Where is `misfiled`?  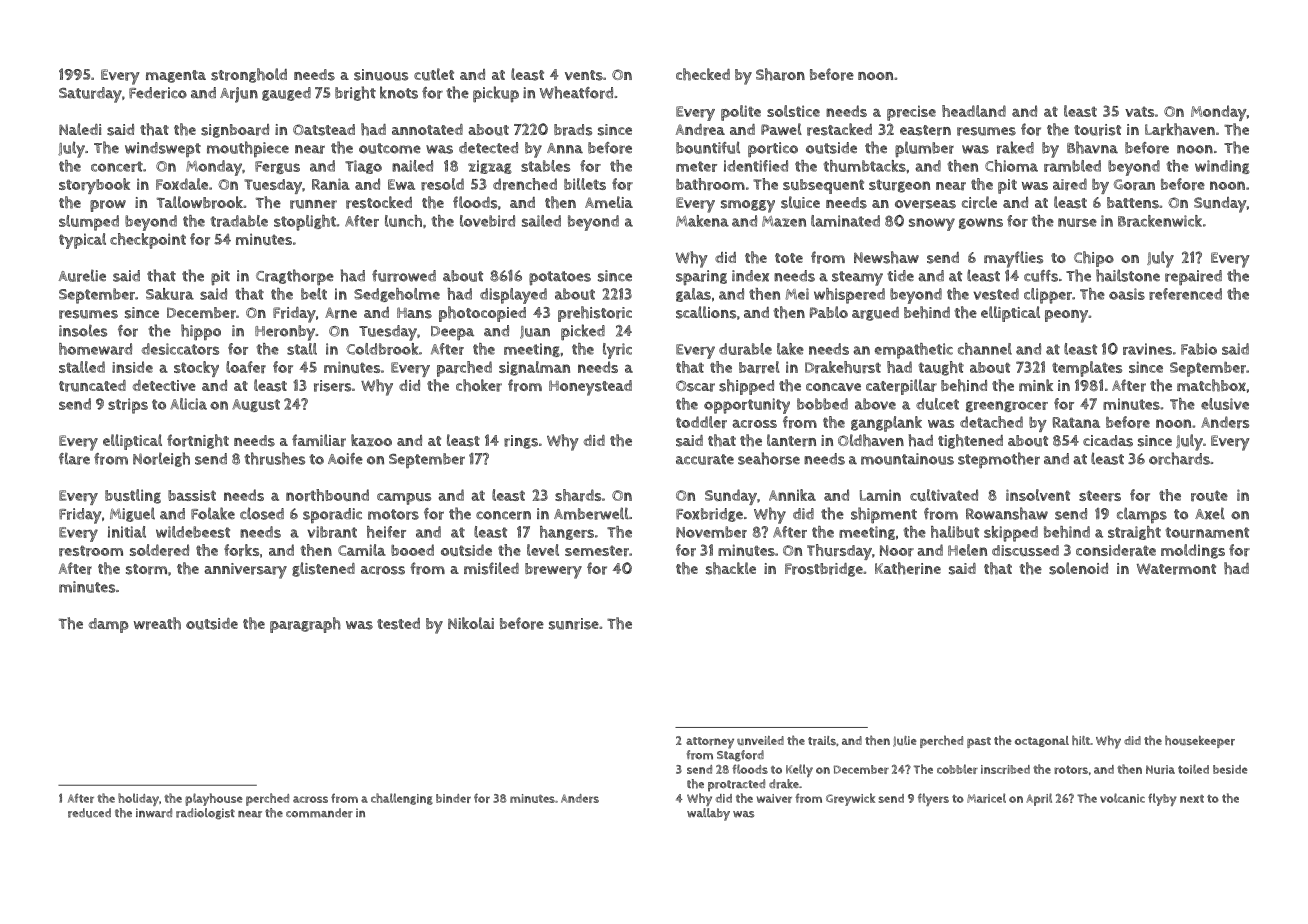
misfiled is located at coordinates (491, 568).
